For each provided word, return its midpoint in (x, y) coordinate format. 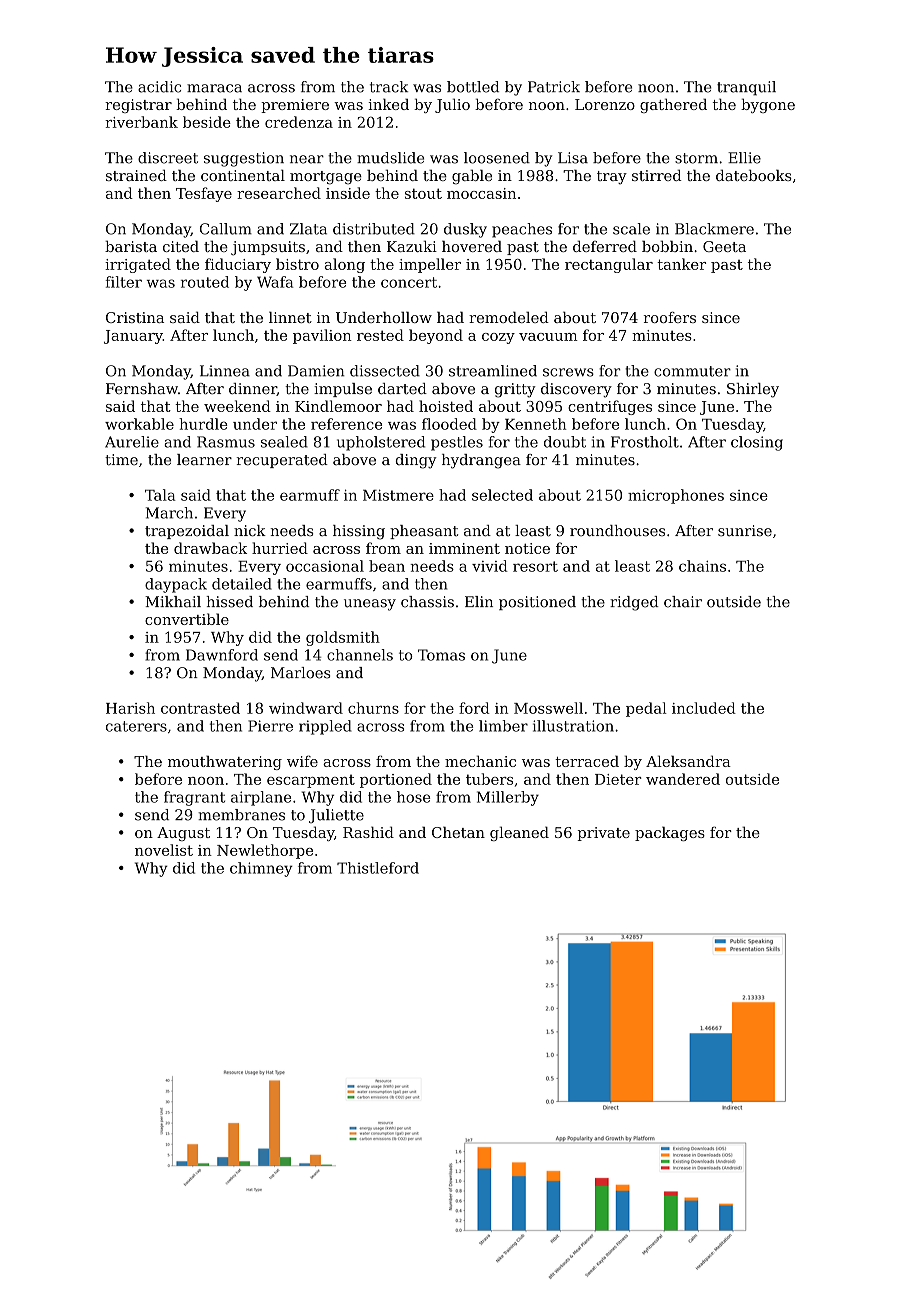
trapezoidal (187, 532)
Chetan (458, 832)
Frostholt (645, 442)
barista (131, 246)
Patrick (554, 87)
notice (527, 548)
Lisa (573, 158)
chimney (261, 869)
